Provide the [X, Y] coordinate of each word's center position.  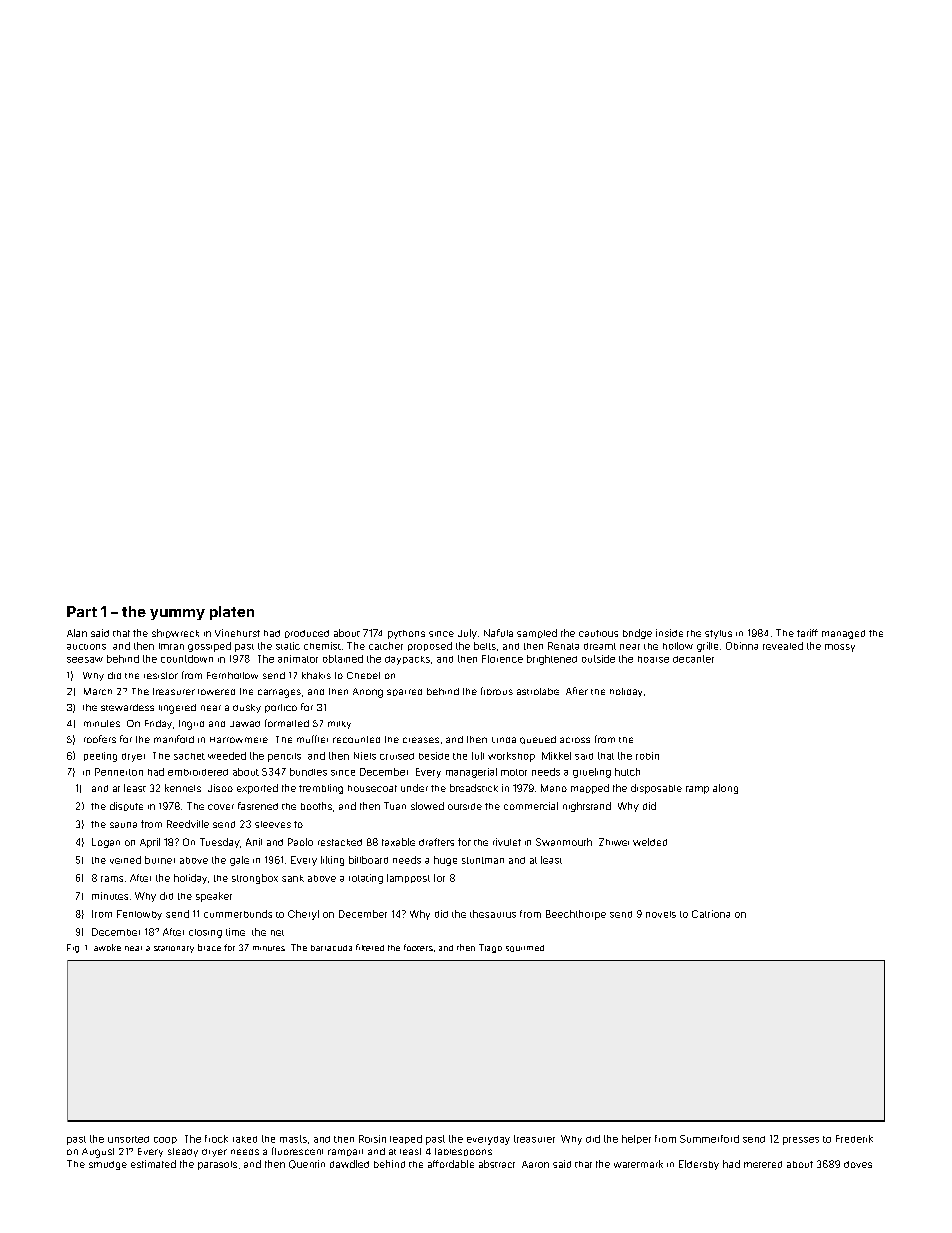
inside [669, 633]
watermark [638, 1164]
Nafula [498, 633]
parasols [217, 1165]
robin [647, 756]
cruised [397, 756]
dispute [126, 806]
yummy [177, 614]
